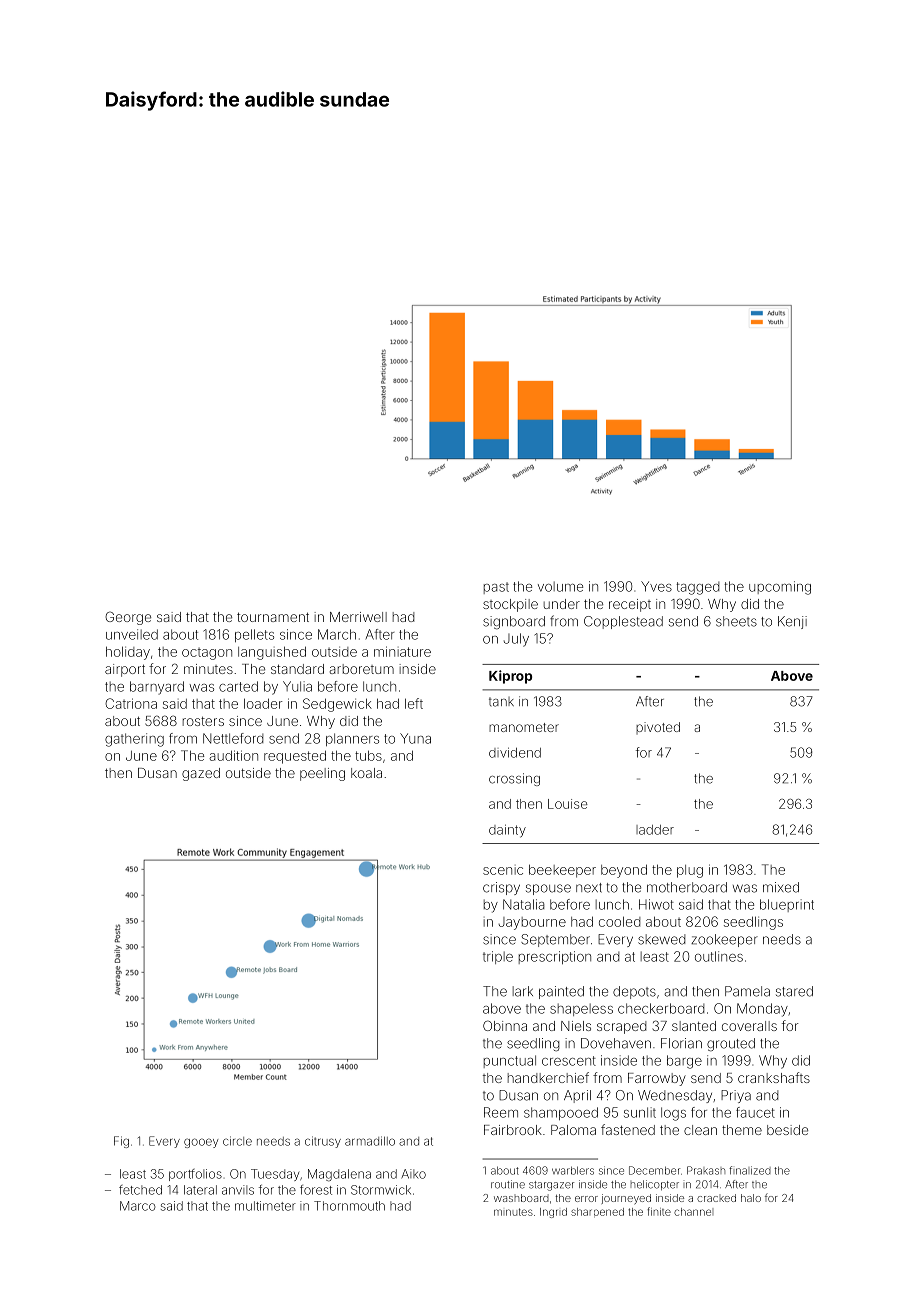 This document has width=924, height=1308. I want to click on gathering, so click(134, 740).
